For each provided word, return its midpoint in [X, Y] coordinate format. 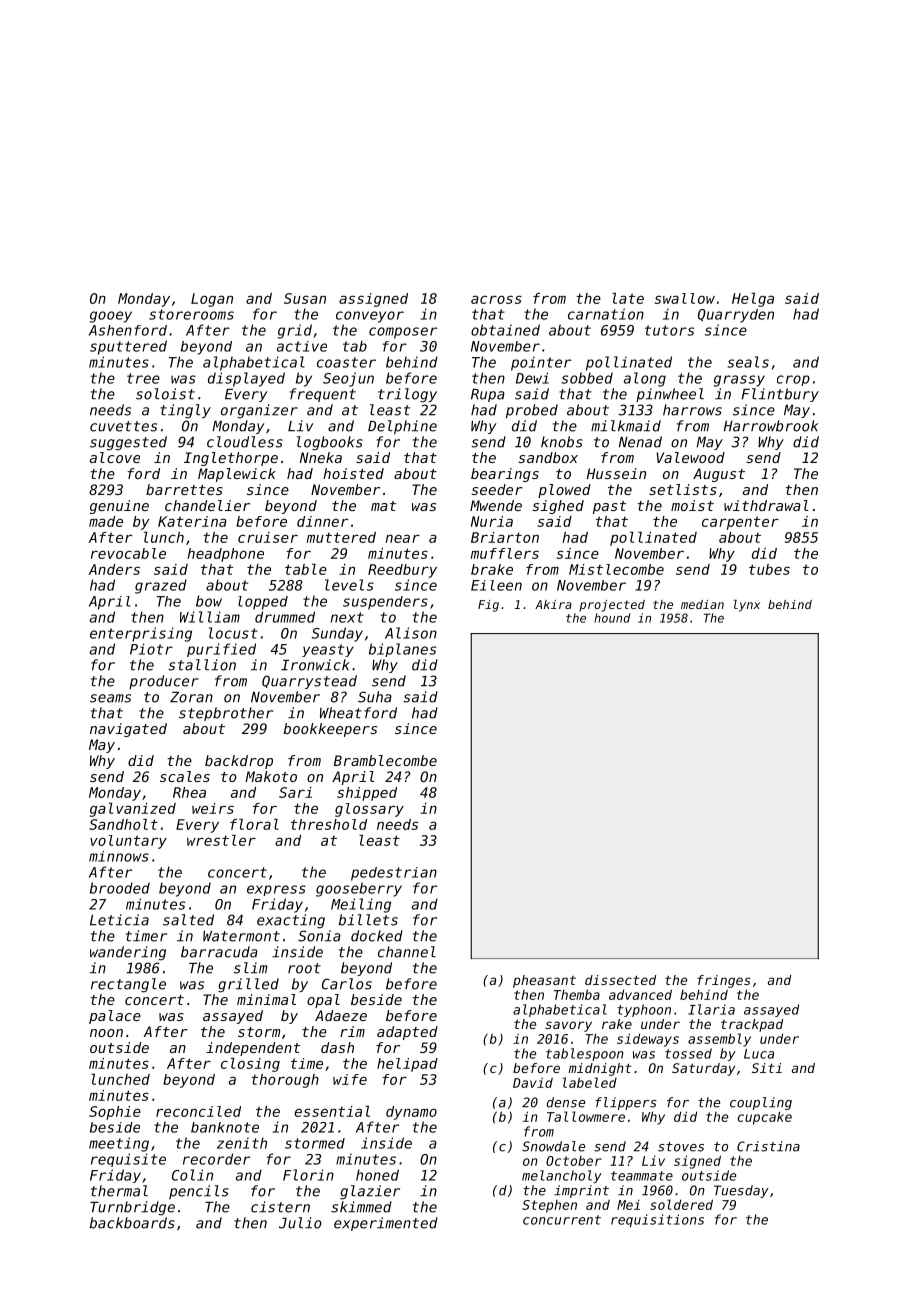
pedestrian [394, 874]
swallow [685, 298]
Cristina [768, 1146]
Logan [212, 300]
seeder [497, 489]
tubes [769, 569]
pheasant [544, 981]
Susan [305, 298]
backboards [132, 1223]
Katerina [192, 521]
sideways [648, 1040]
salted [188, 920]
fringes [724, 981]
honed [377, 1175]
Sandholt [123, 824]
